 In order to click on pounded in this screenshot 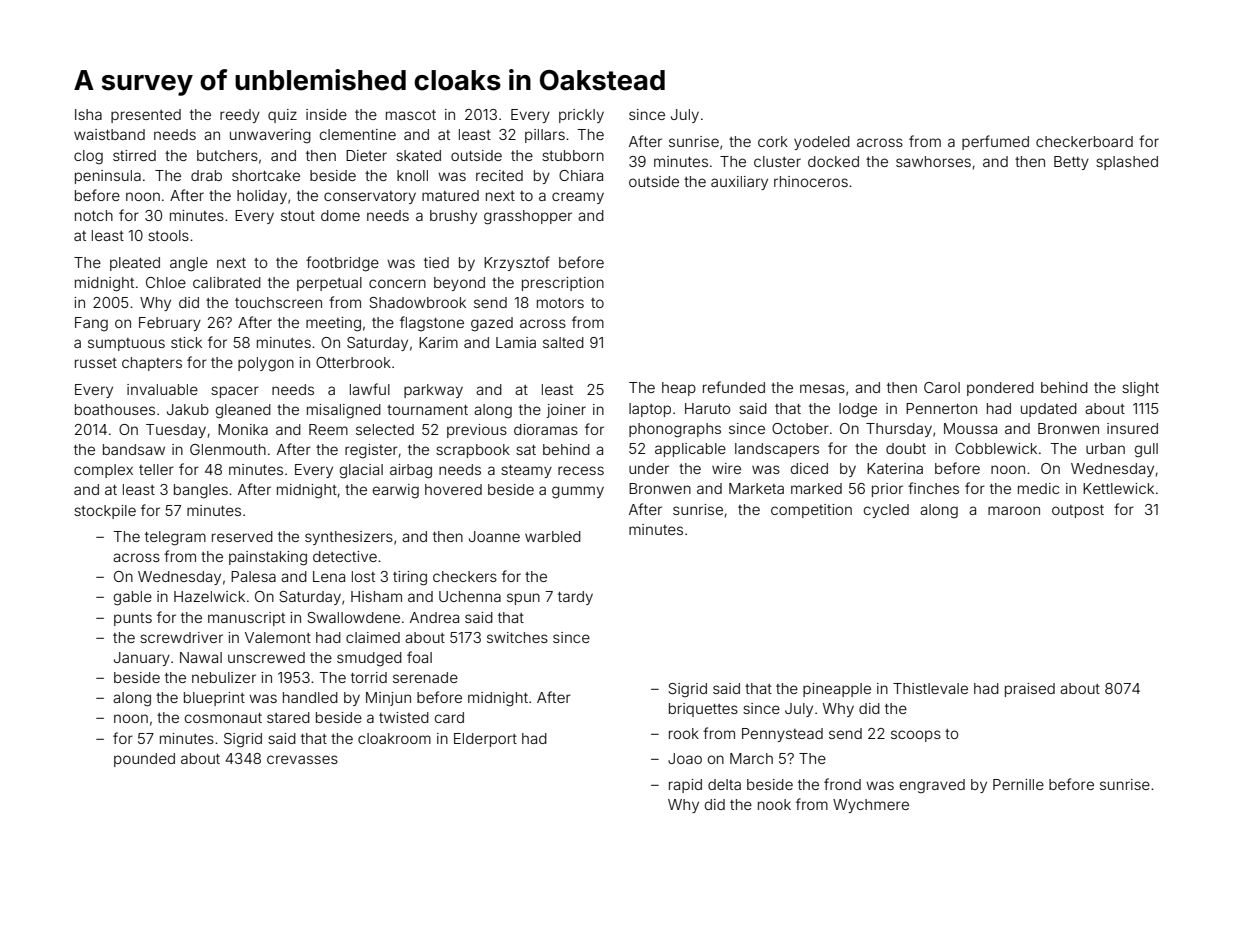, I will do `click(144, 760)`.
